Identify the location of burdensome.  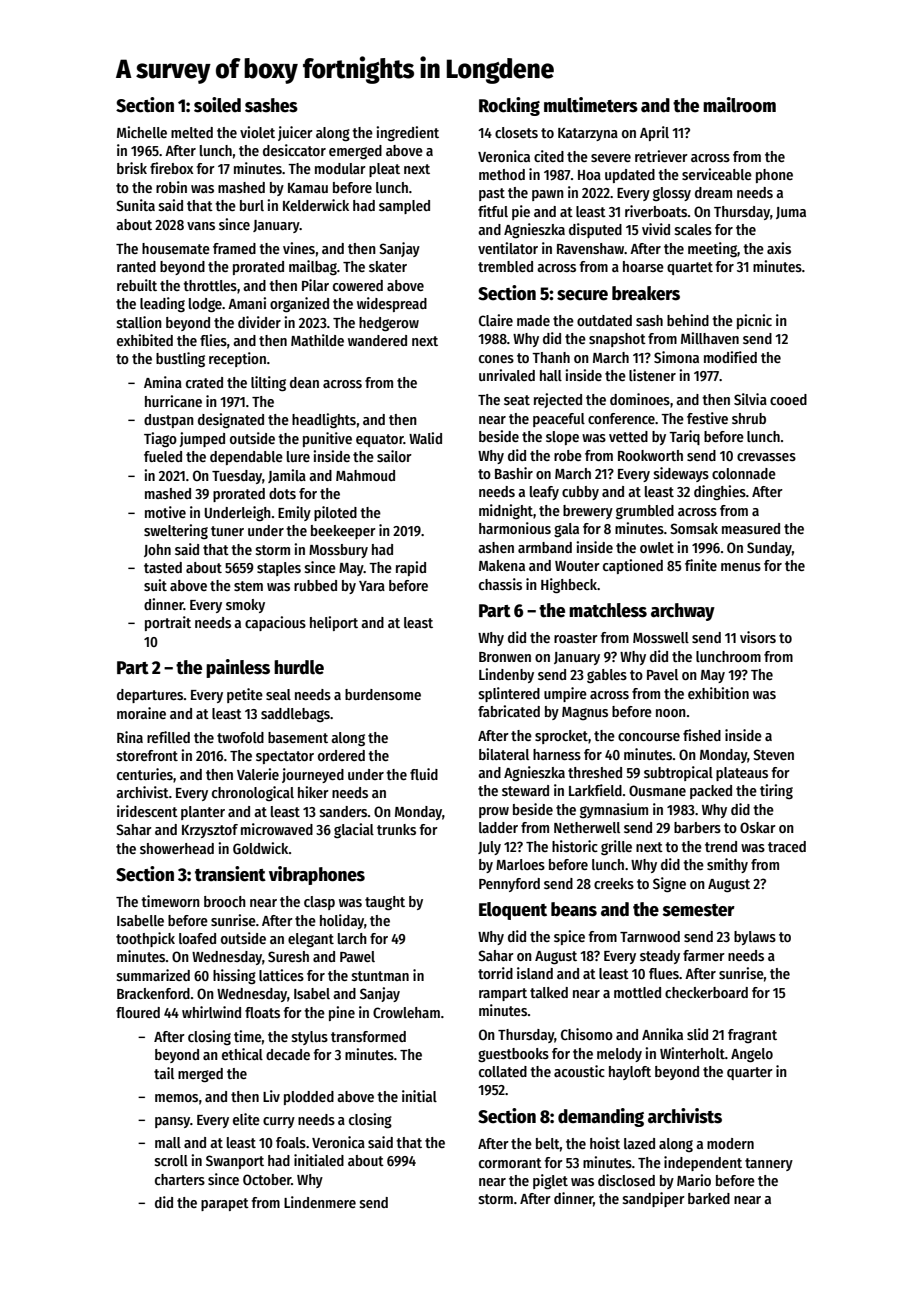
(383, 694).
